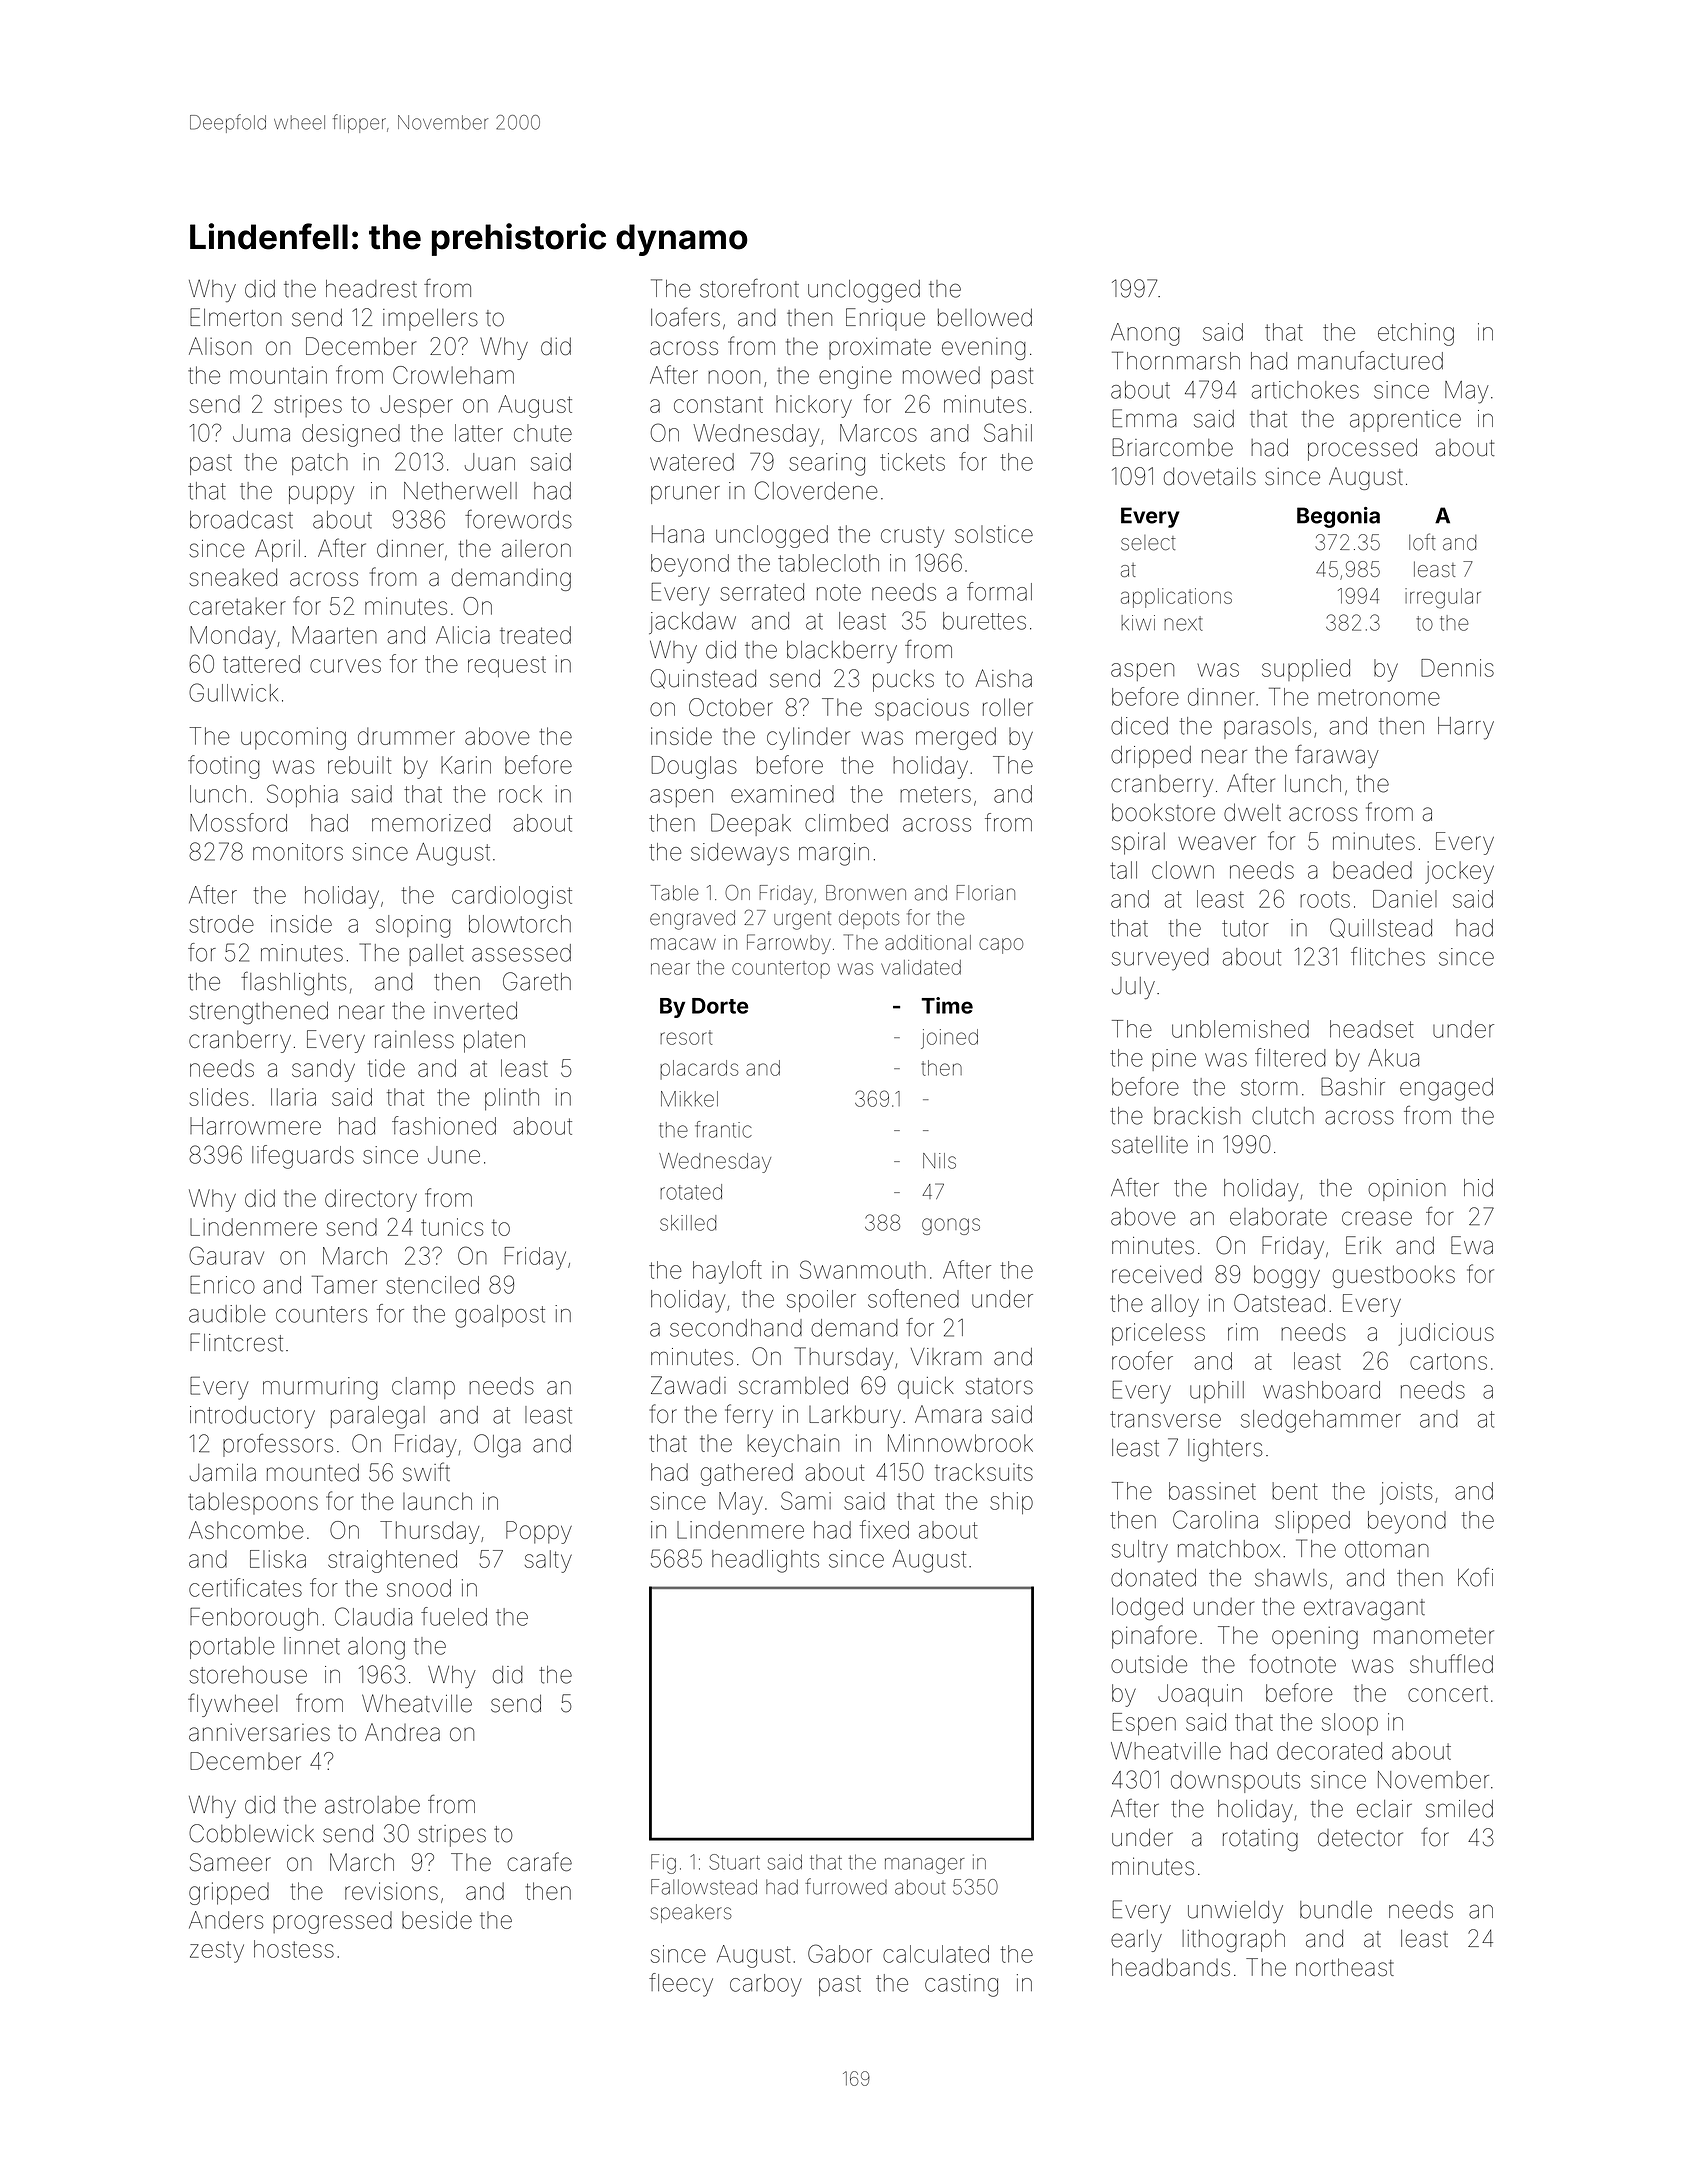  Describe the element at coordinates (460, 491) in the page. I see `Netherwell` at that location.
